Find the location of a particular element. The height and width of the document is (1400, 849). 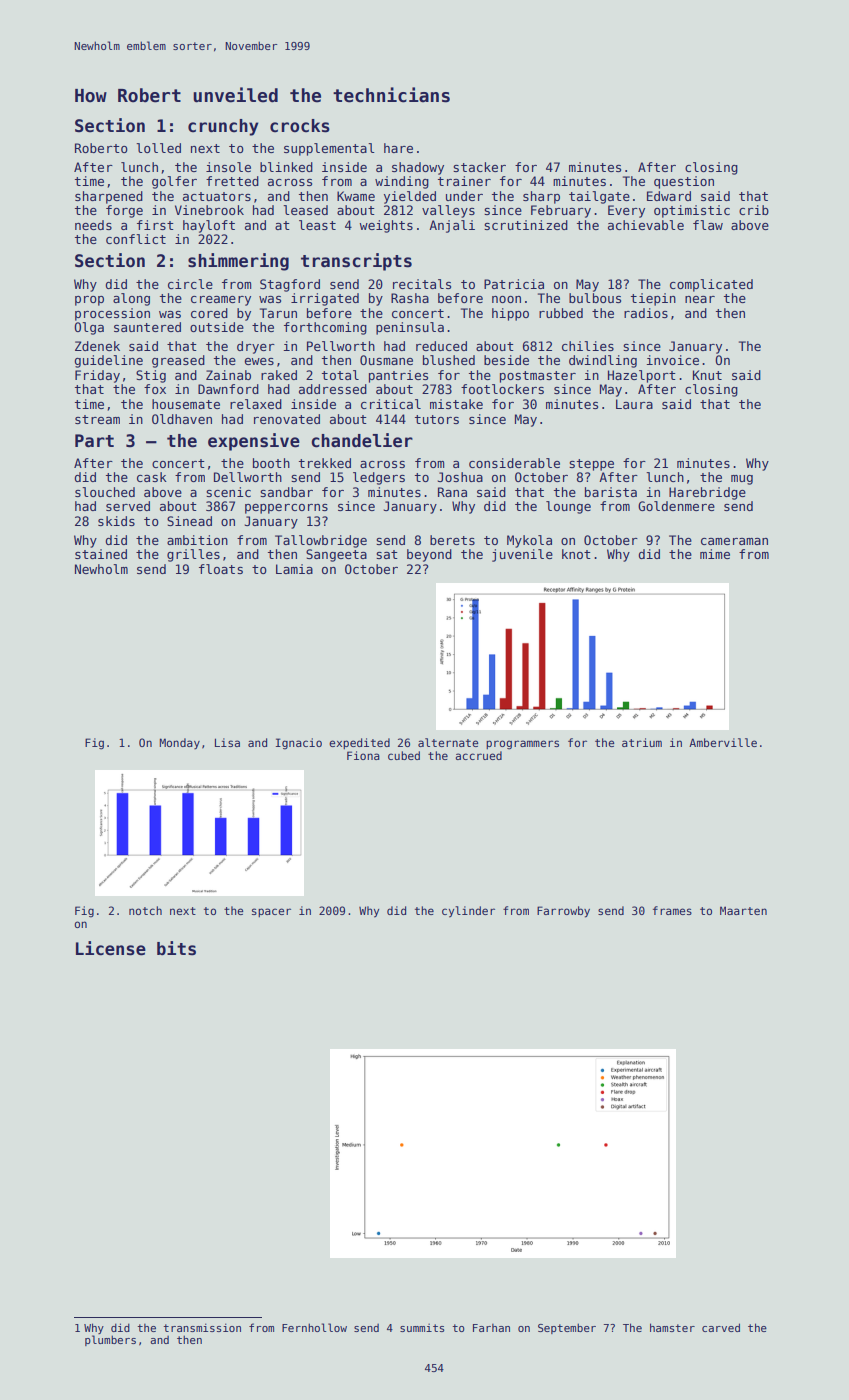

spacer is located at coordinates (271, 912).
